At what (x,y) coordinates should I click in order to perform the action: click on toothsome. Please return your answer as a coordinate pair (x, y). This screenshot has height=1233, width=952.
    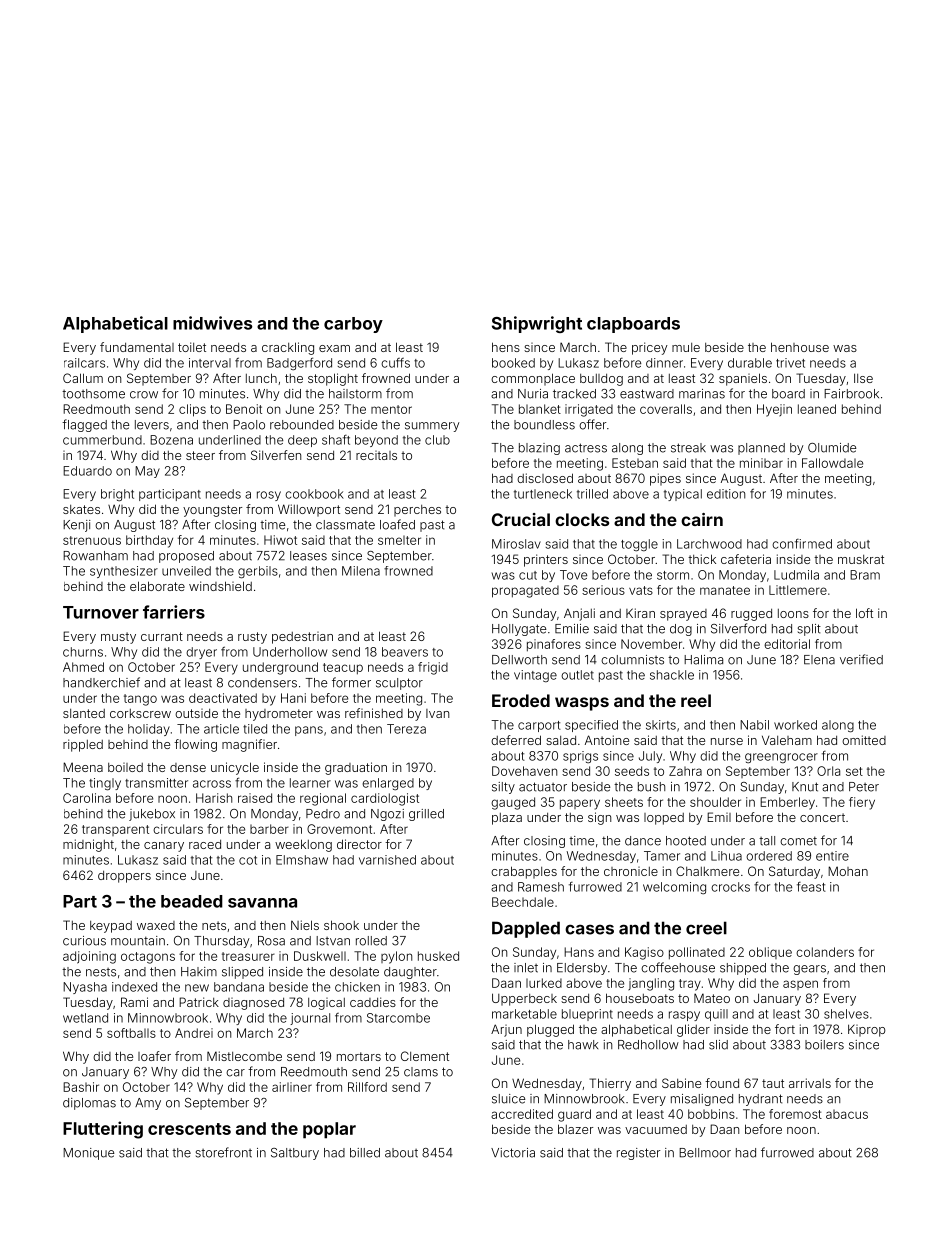
    Looking at the image, I should click on (93, 394).
